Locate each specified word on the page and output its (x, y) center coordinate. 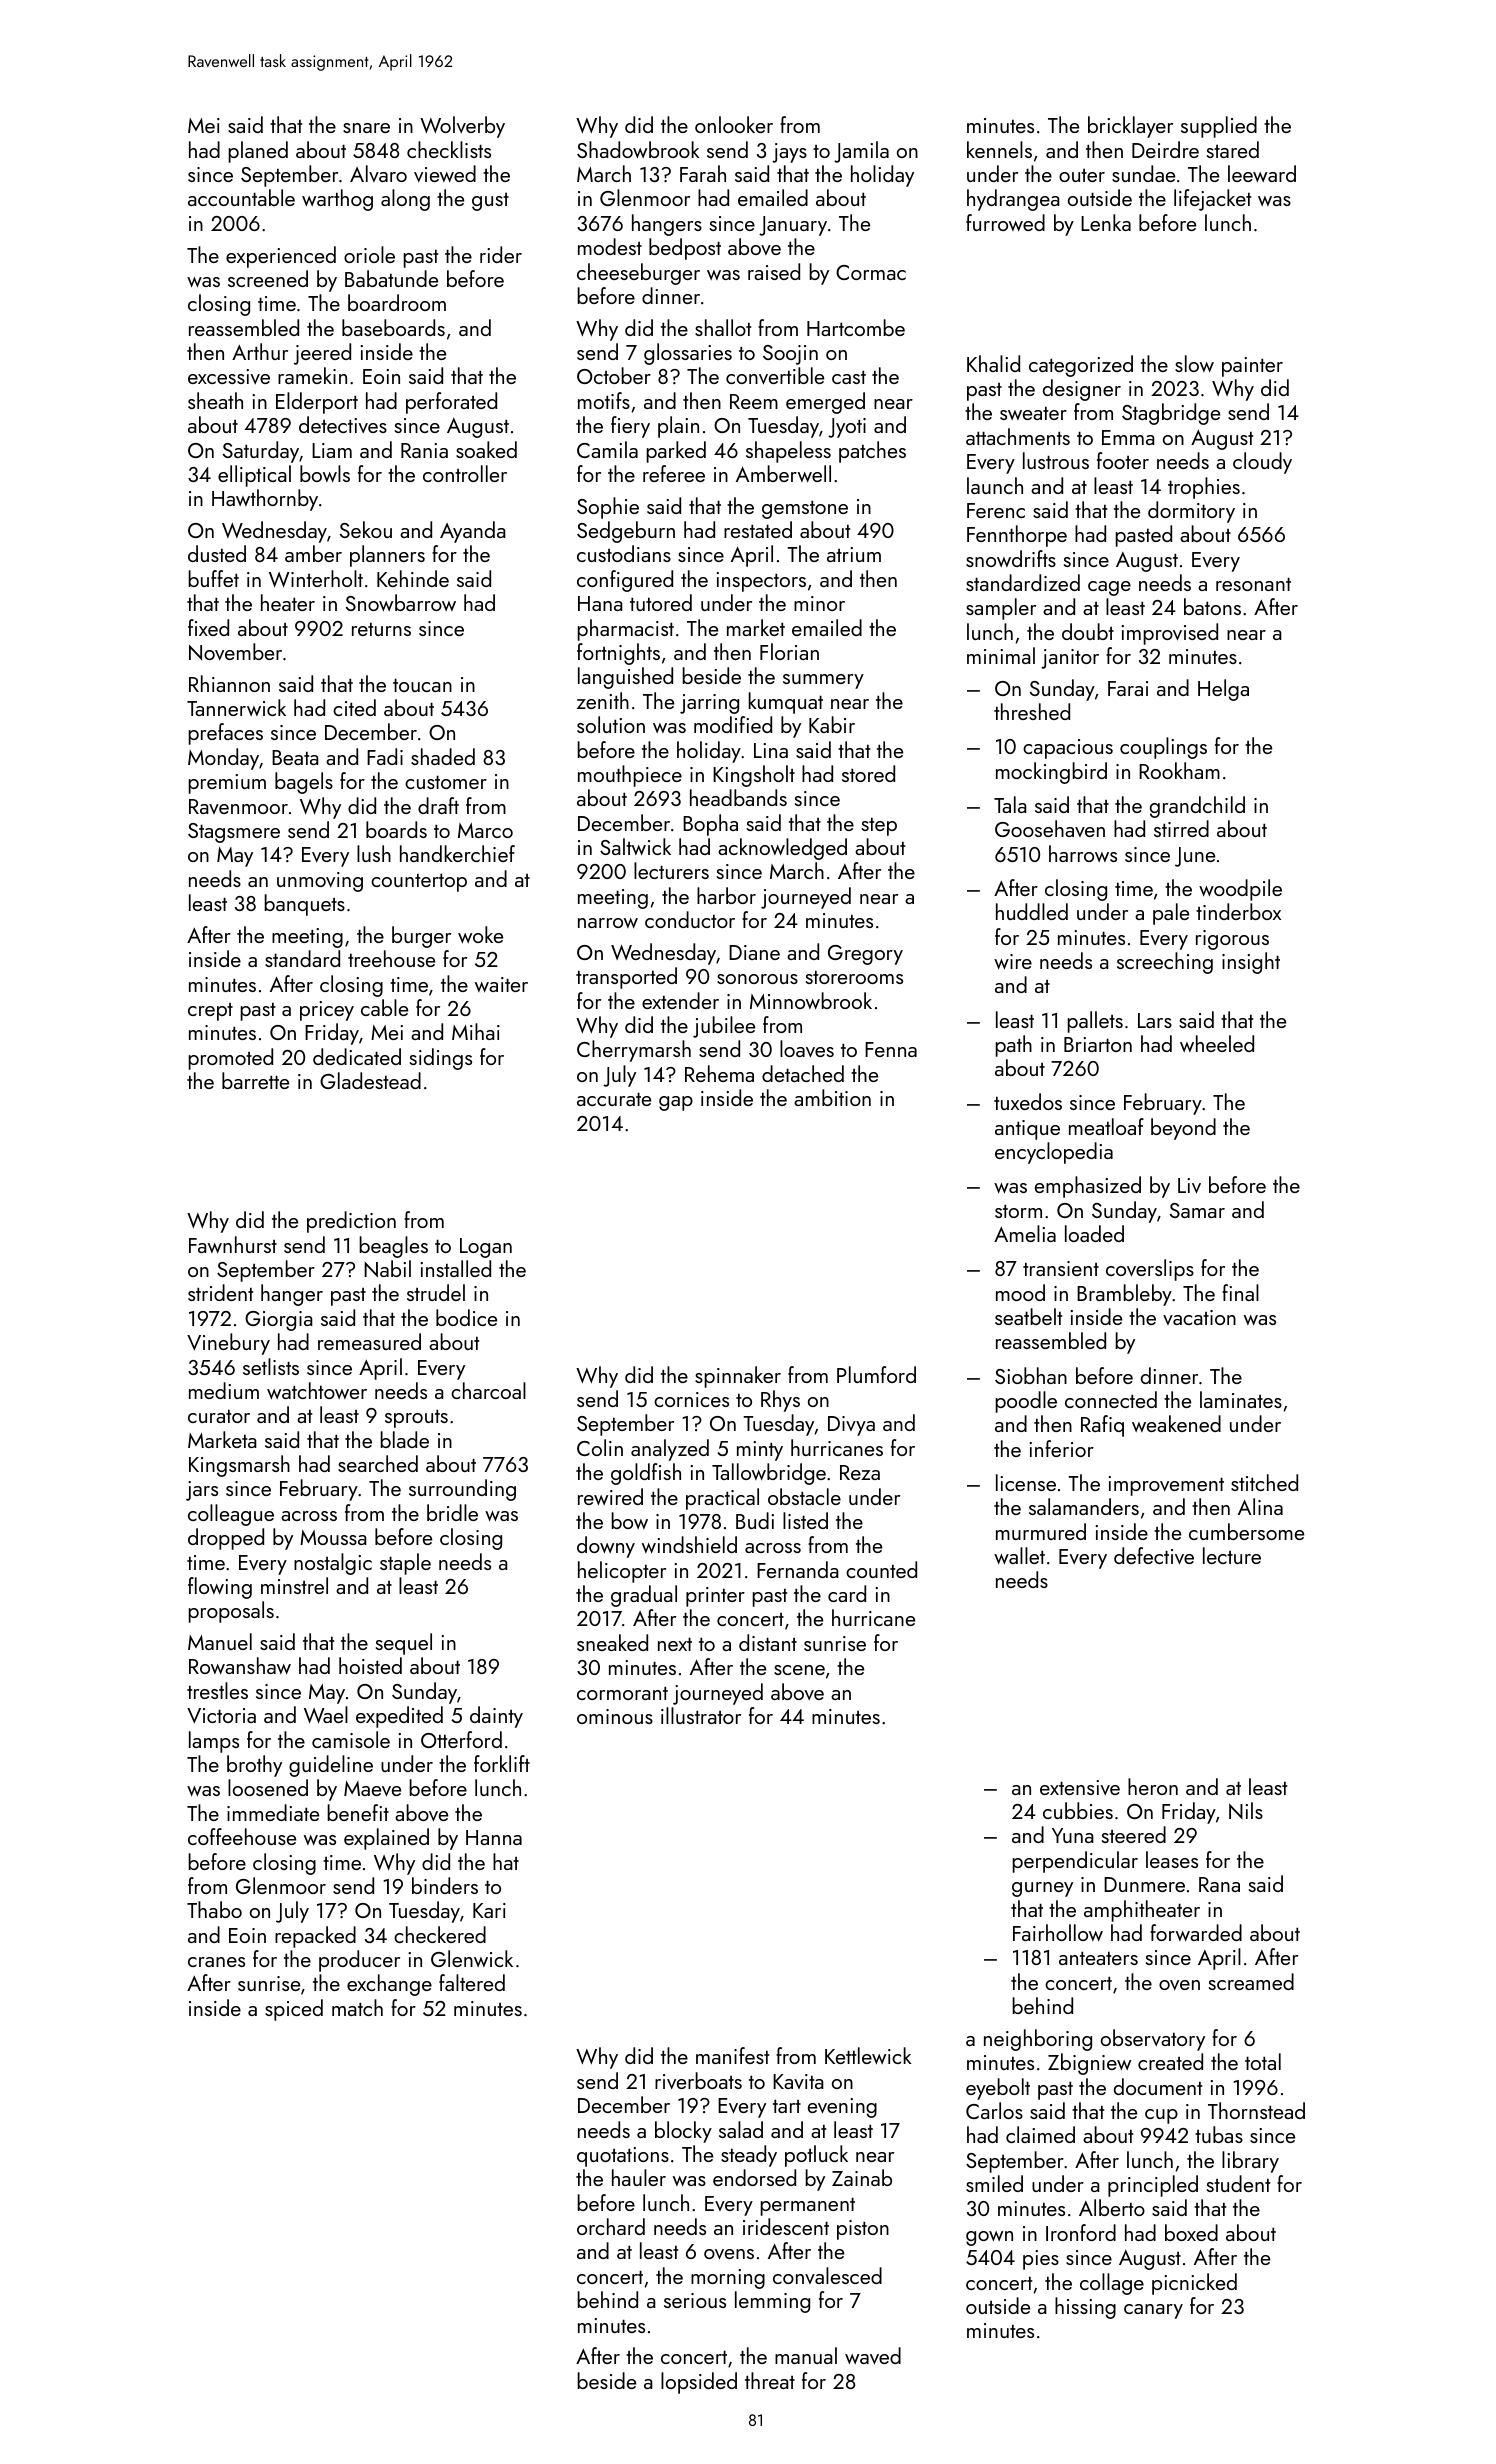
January (793, 226)
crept (210, 1012)
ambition (832, 1097)
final (1240, 1292)
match (357, 2007)
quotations (623, 2157)
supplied (1219, 127)
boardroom (397, 302)
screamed (1251, 1981)
